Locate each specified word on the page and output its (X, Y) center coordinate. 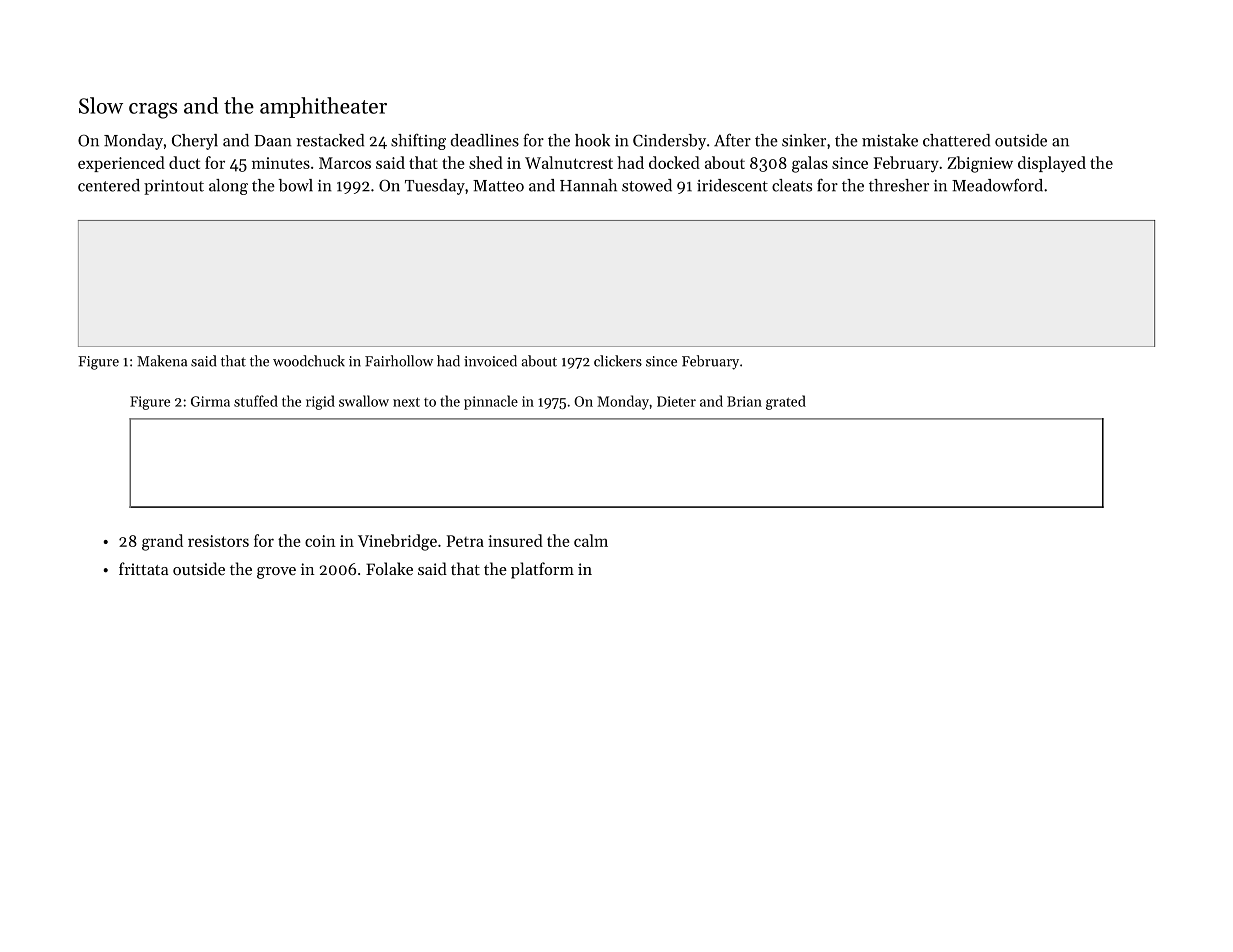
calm (591, 540)
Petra (465, 541)
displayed (1052, 164)
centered (109, 185)
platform (542, 570)
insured (515, 540)
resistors (218, 541)
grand (162, 542)
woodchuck (309, 361)
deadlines (485, 140)
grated (786, 402)
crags (153, 111)
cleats (792, 185)
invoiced (490, 361)
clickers (618, 361)
